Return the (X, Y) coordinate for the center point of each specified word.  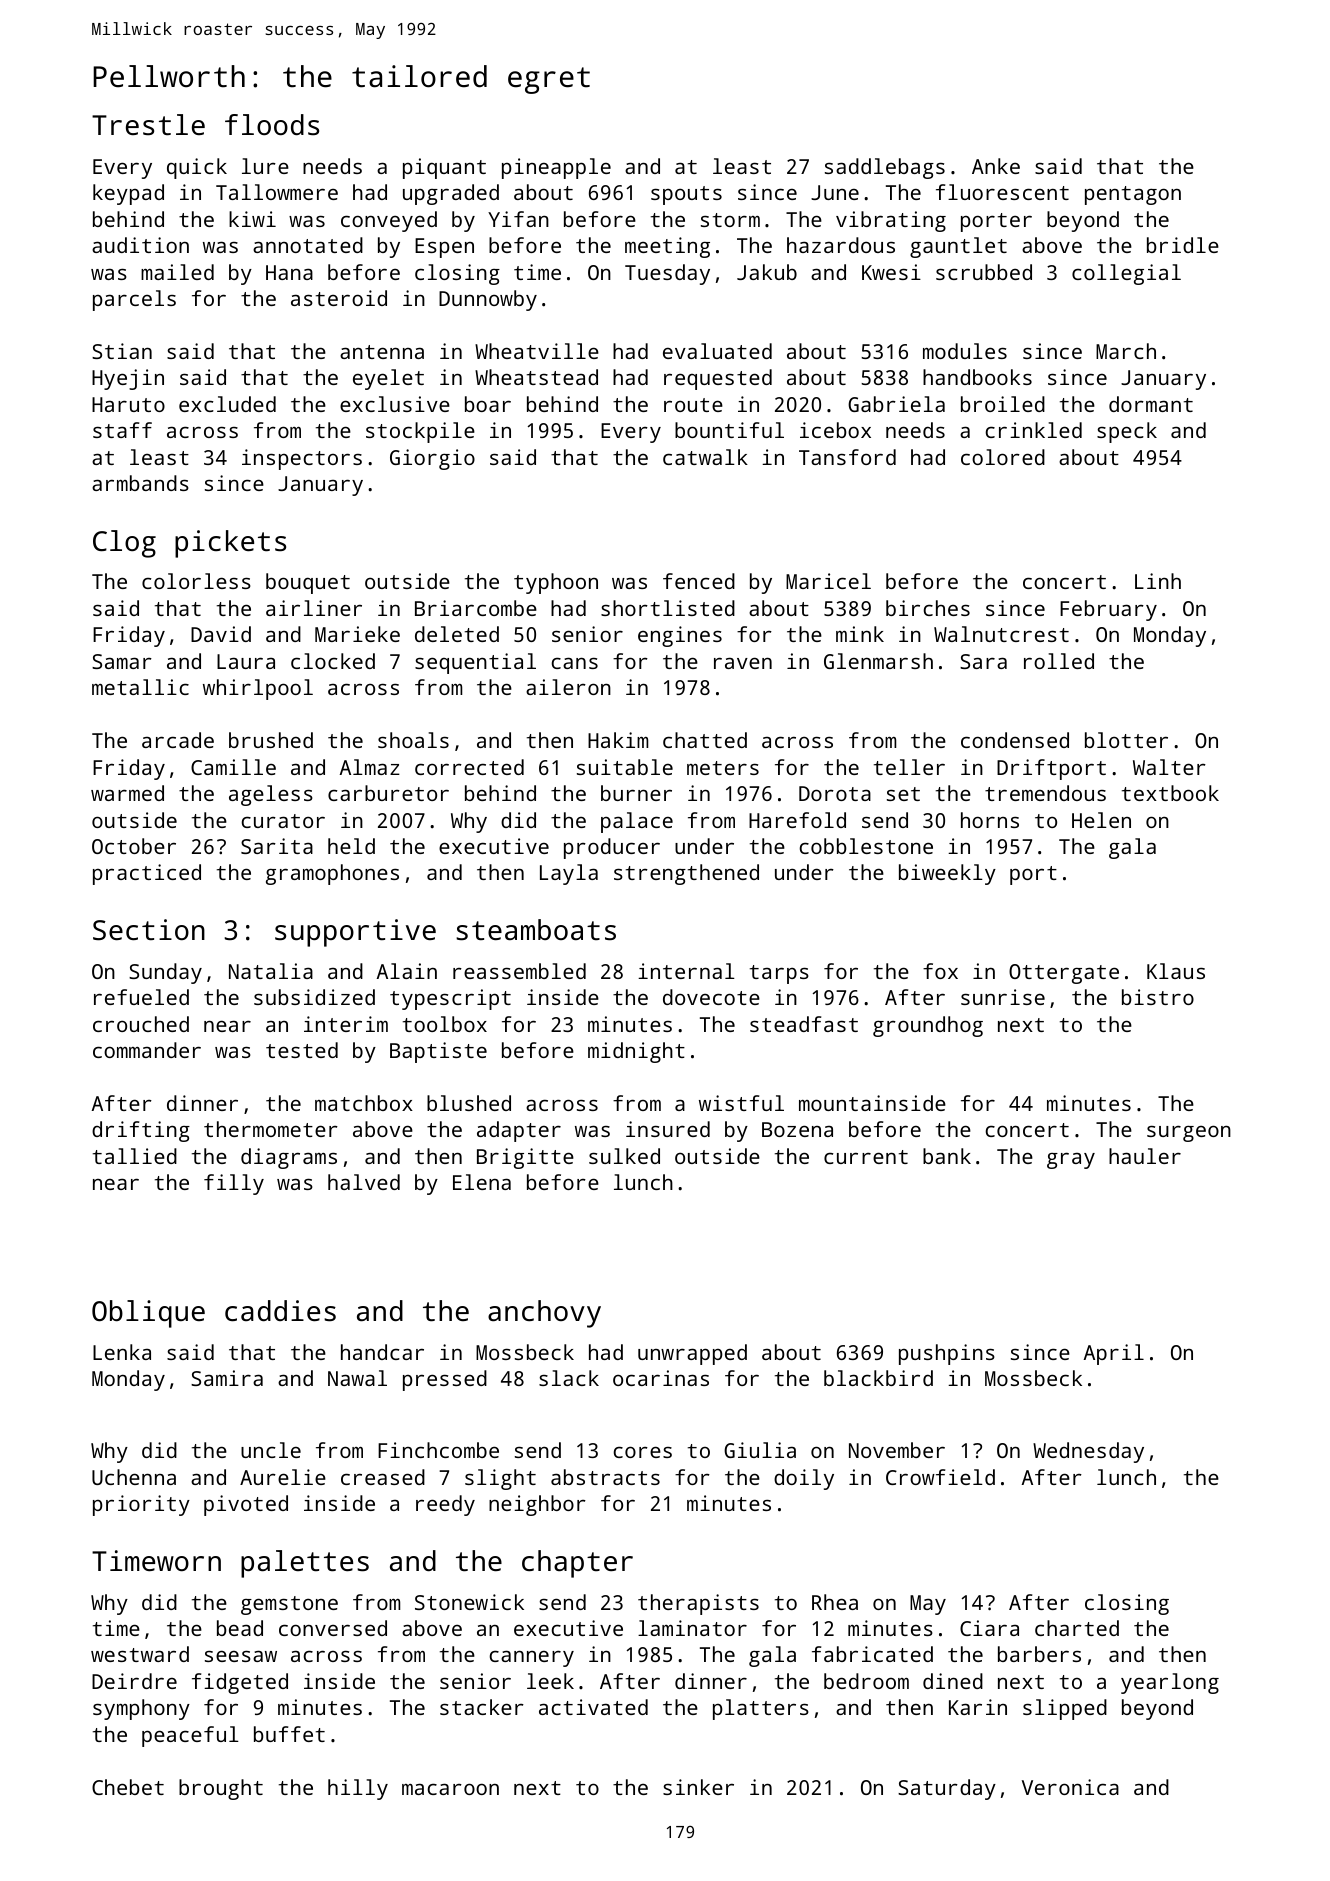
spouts (686, 195)
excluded (227, 404)
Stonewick (469, 1602)
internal (686, 971)
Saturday (947, 1789)
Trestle (148, 125)
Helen (1101, 820)
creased (383, 1477)
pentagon (1133, 195)
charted (1077, 1628)
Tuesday (667, 274)
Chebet (128, 1787)
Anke (996, 166)
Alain (407, 971)
